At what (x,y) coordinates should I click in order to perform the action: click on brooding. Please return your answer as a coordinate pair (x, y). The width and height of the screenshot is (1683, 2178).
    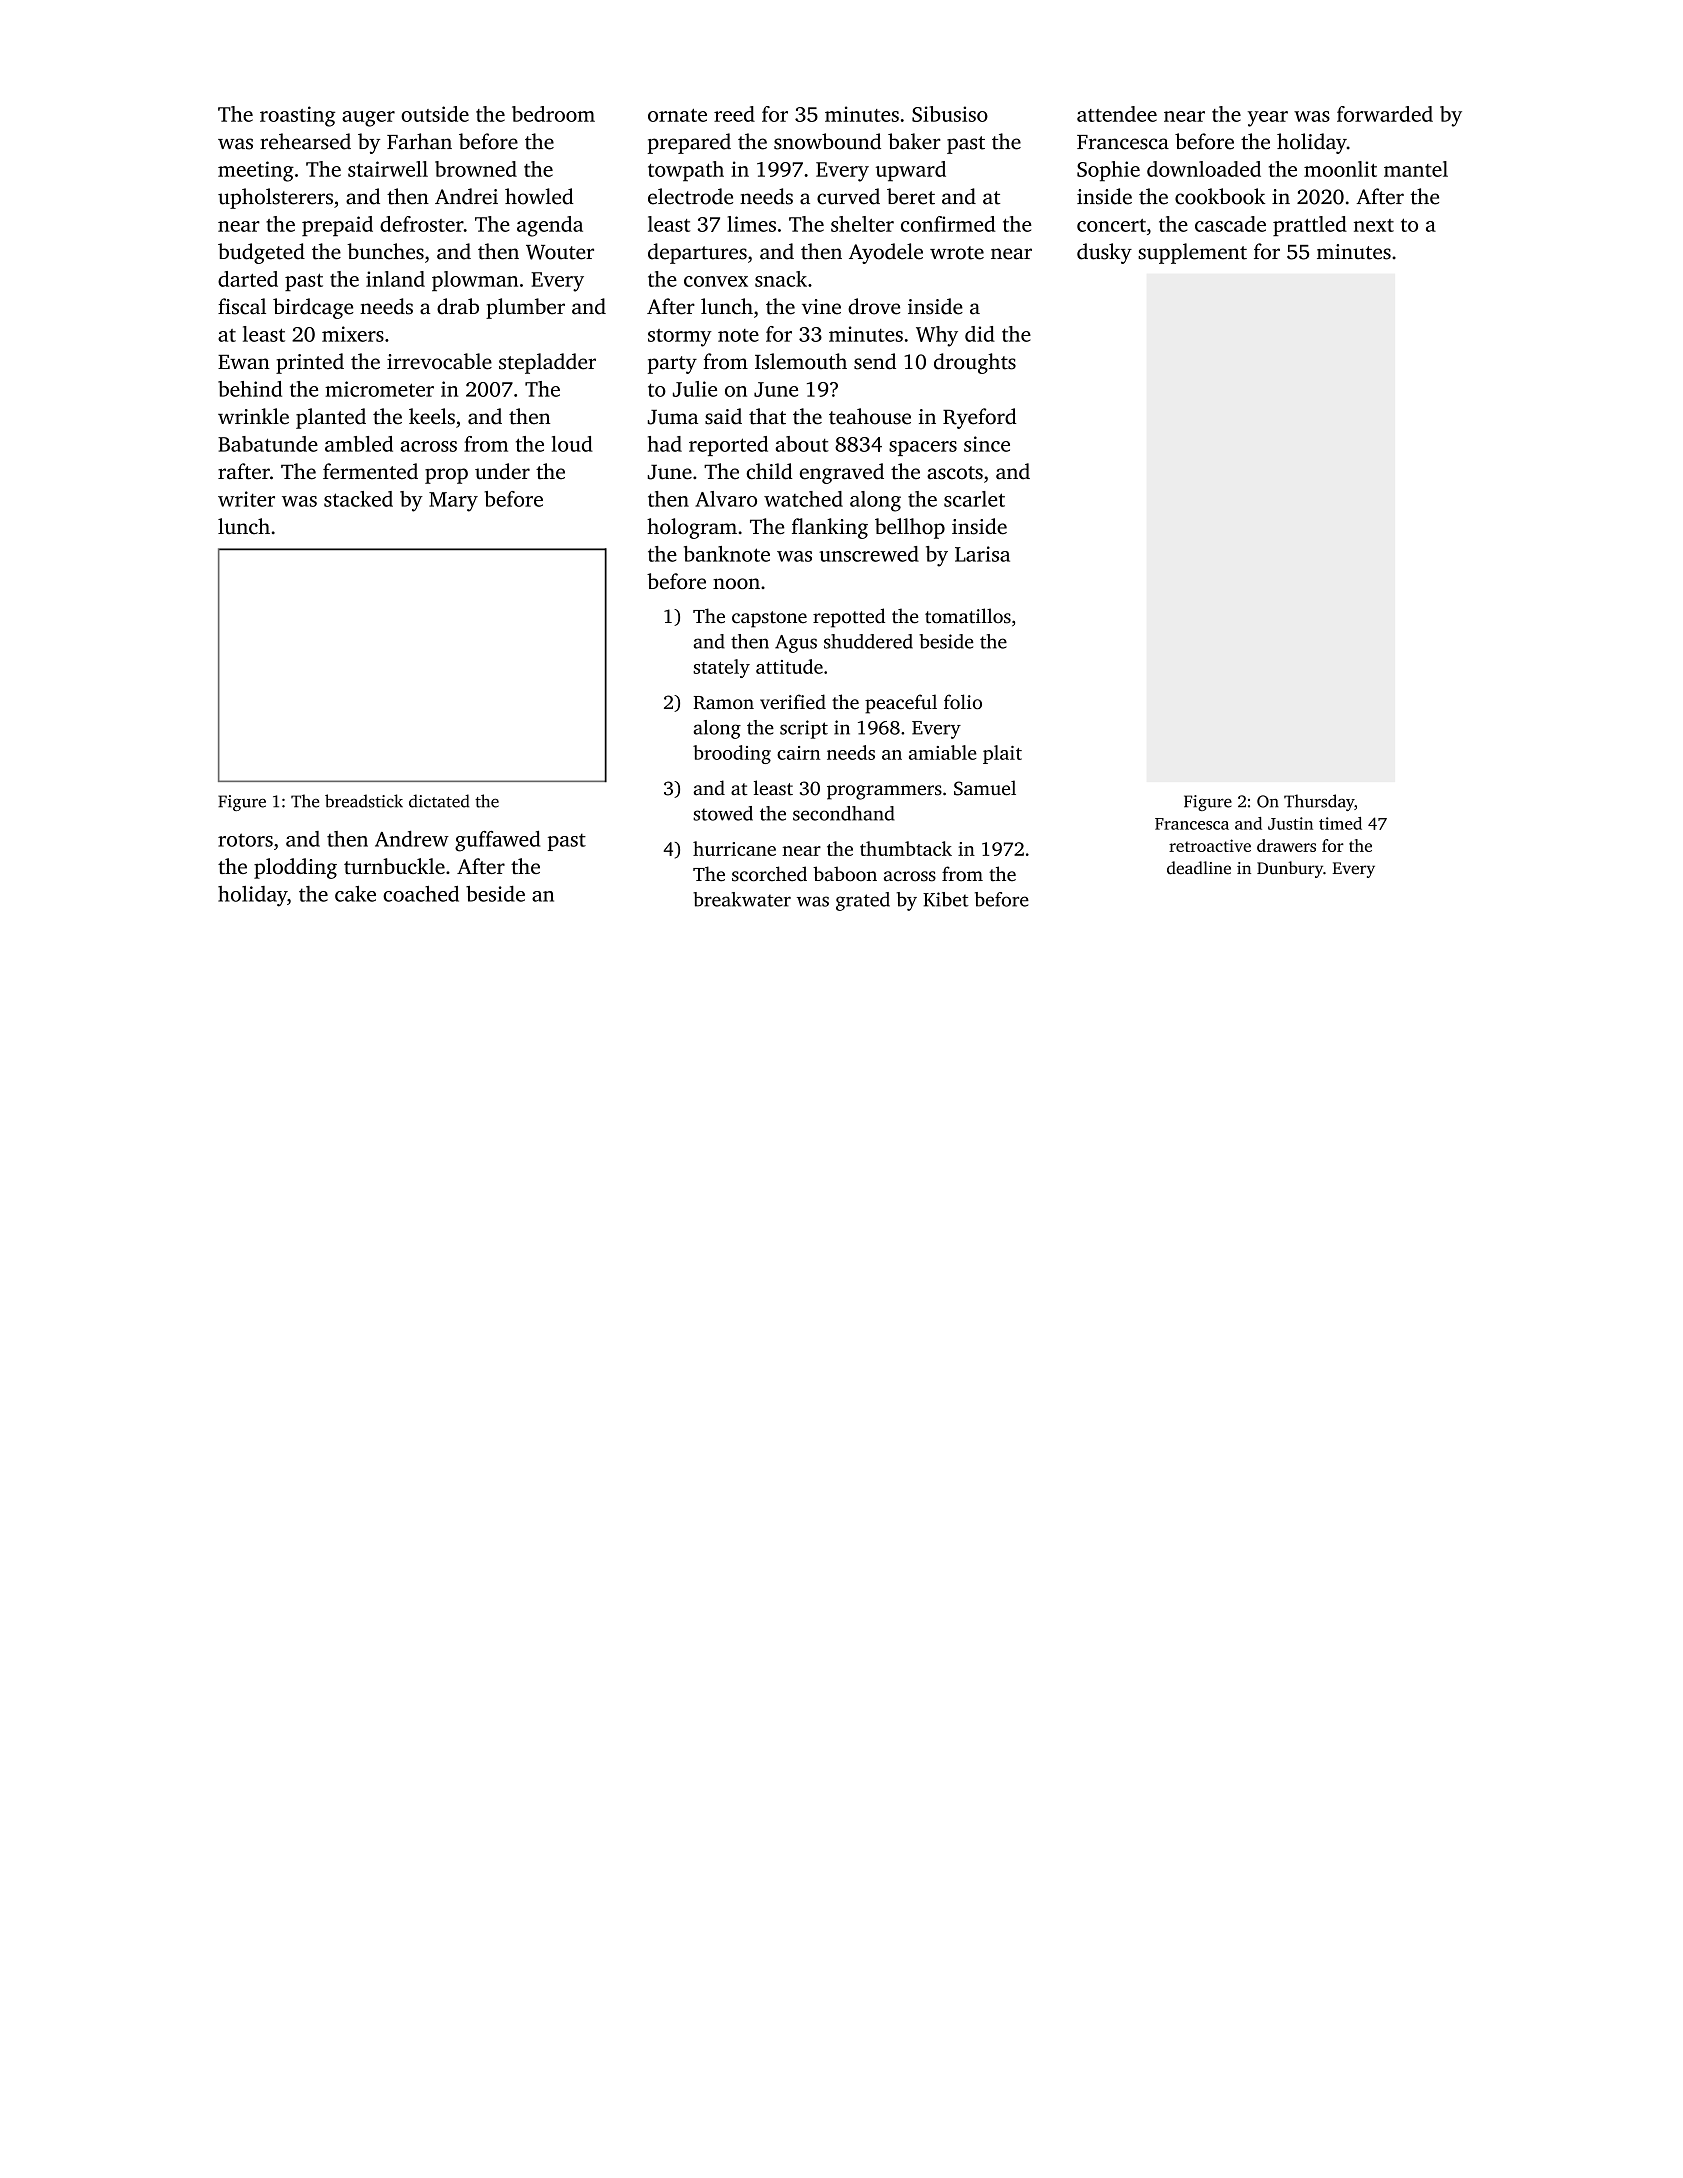
    Looking at the image, I should click on (732, 754).
